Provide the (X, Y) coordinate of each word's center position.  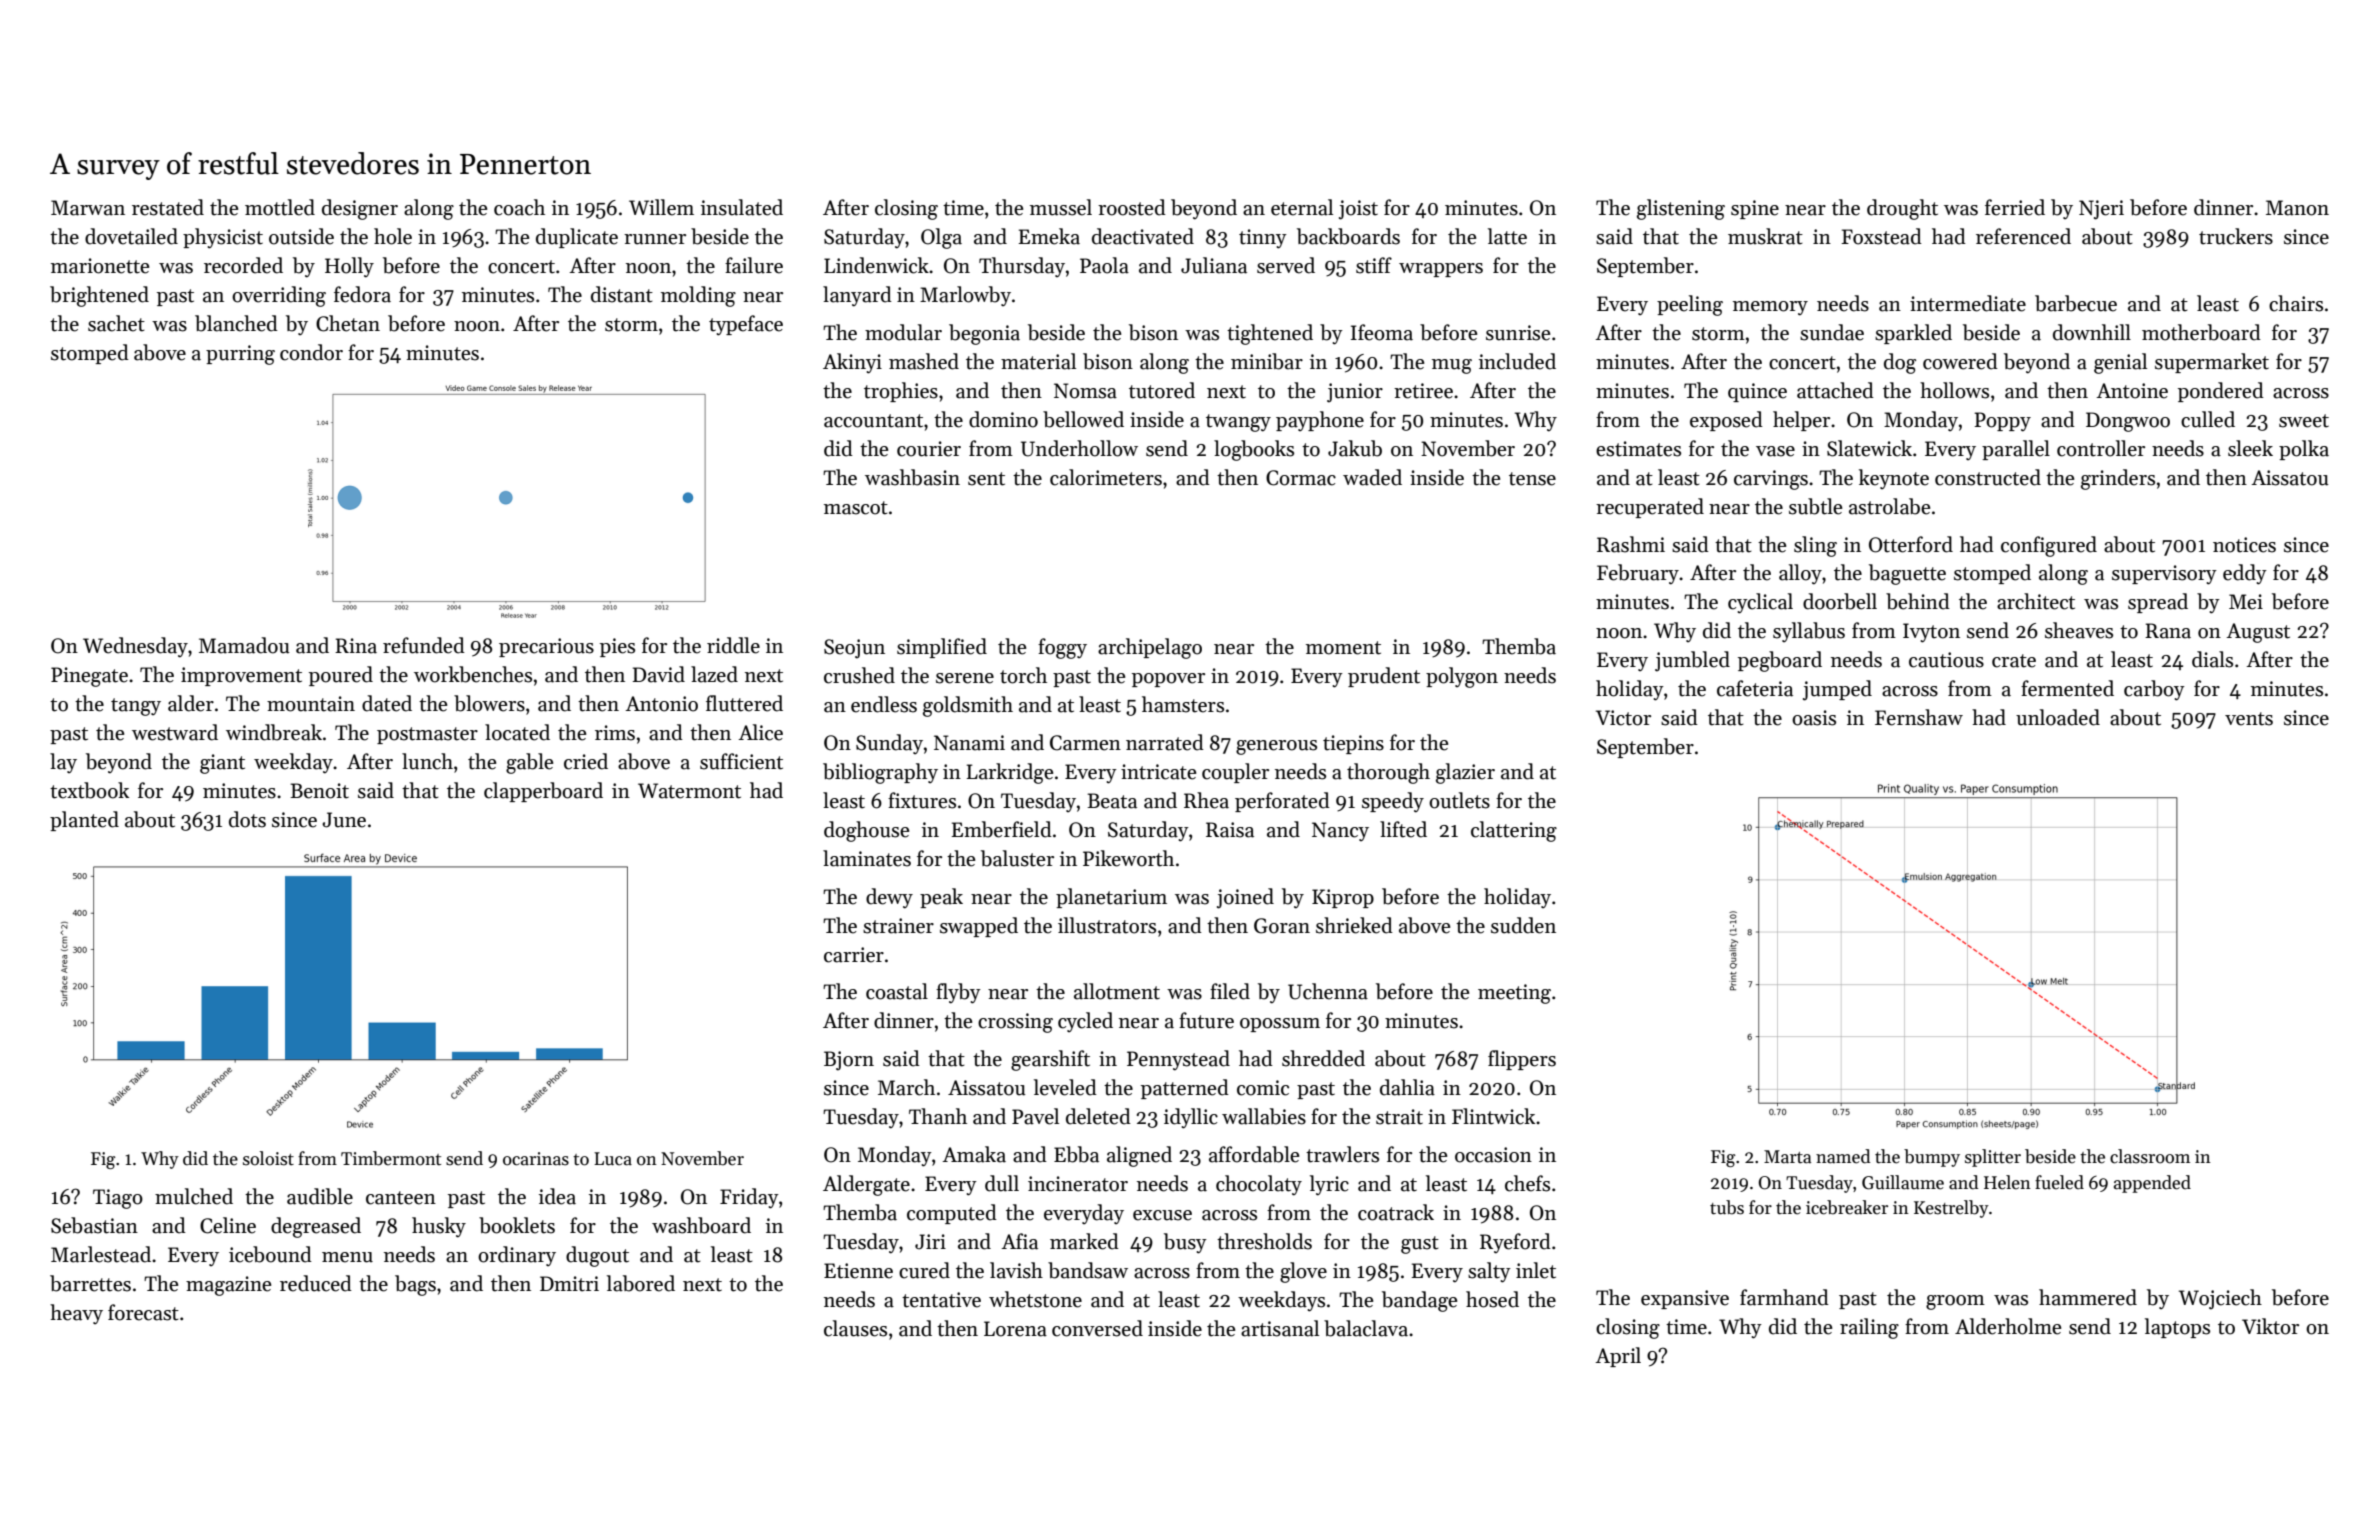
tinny (1263, 239)
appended (2152, 1184)
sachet (116, 323)
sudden (1523, 925)
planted (84, 821)
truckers (2236, 236)
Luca (613, 1159)
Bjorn (849, 1061)
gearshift (1050, 1060)
